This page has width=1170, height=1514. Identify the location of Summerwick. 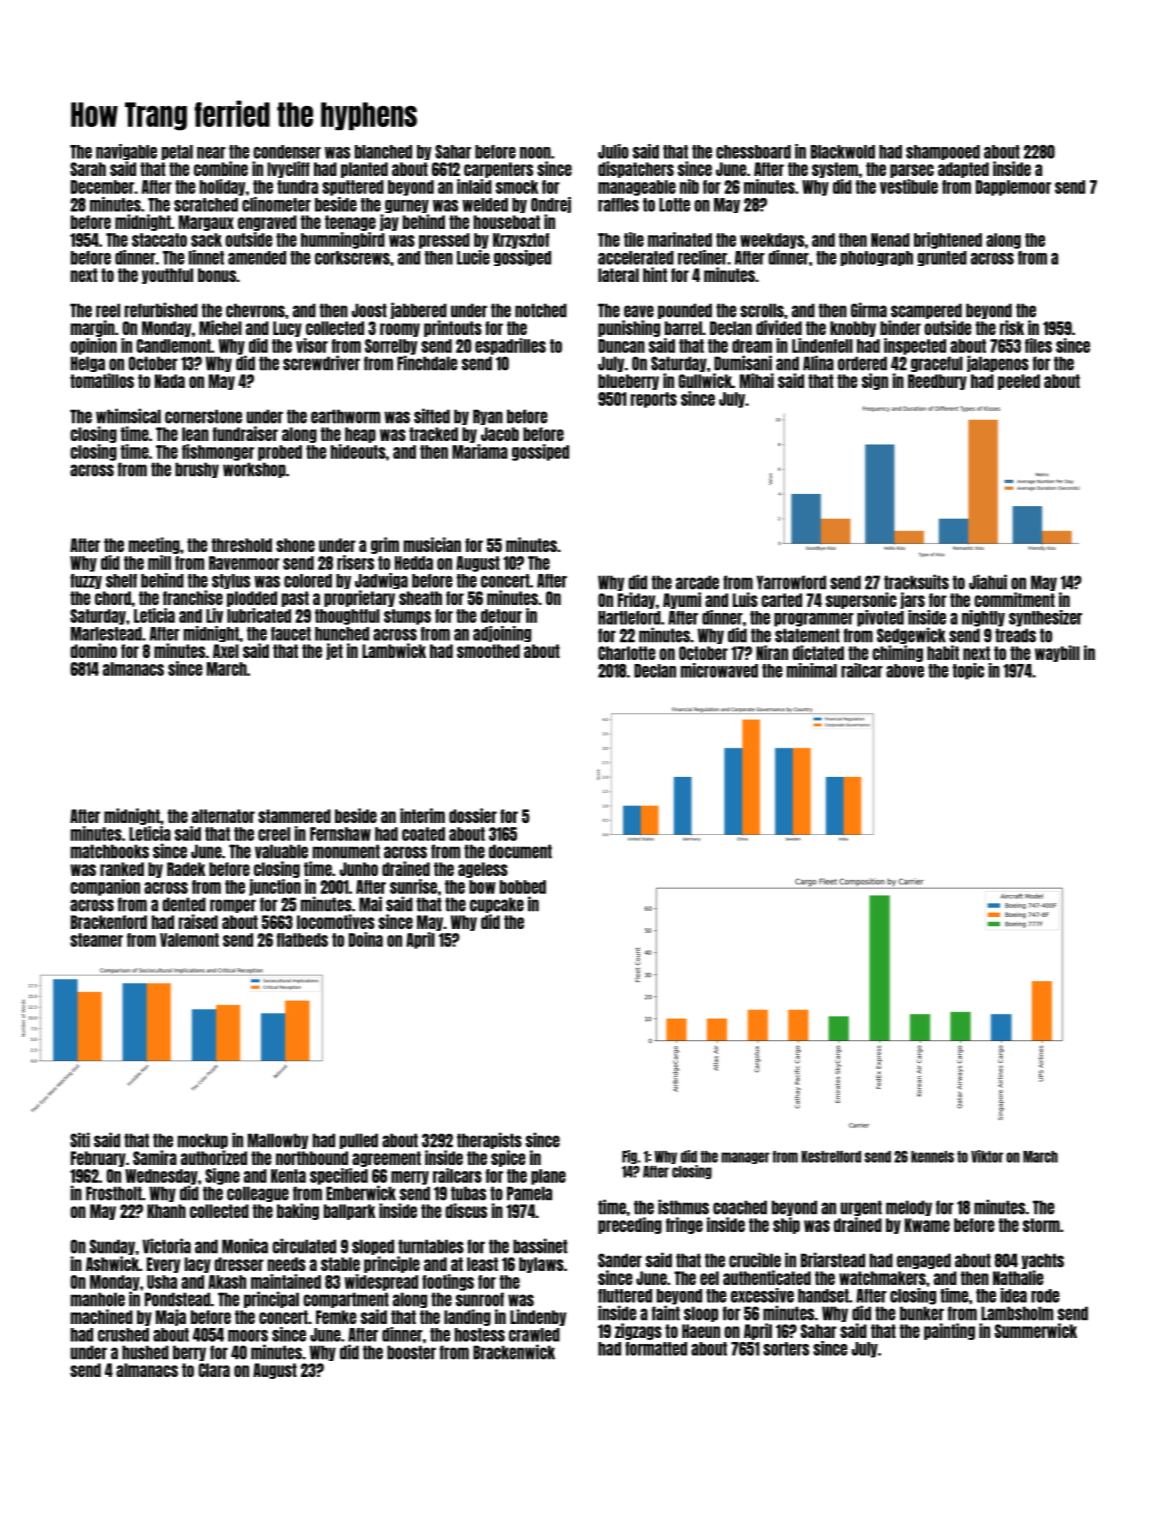
(1036, 1330).
